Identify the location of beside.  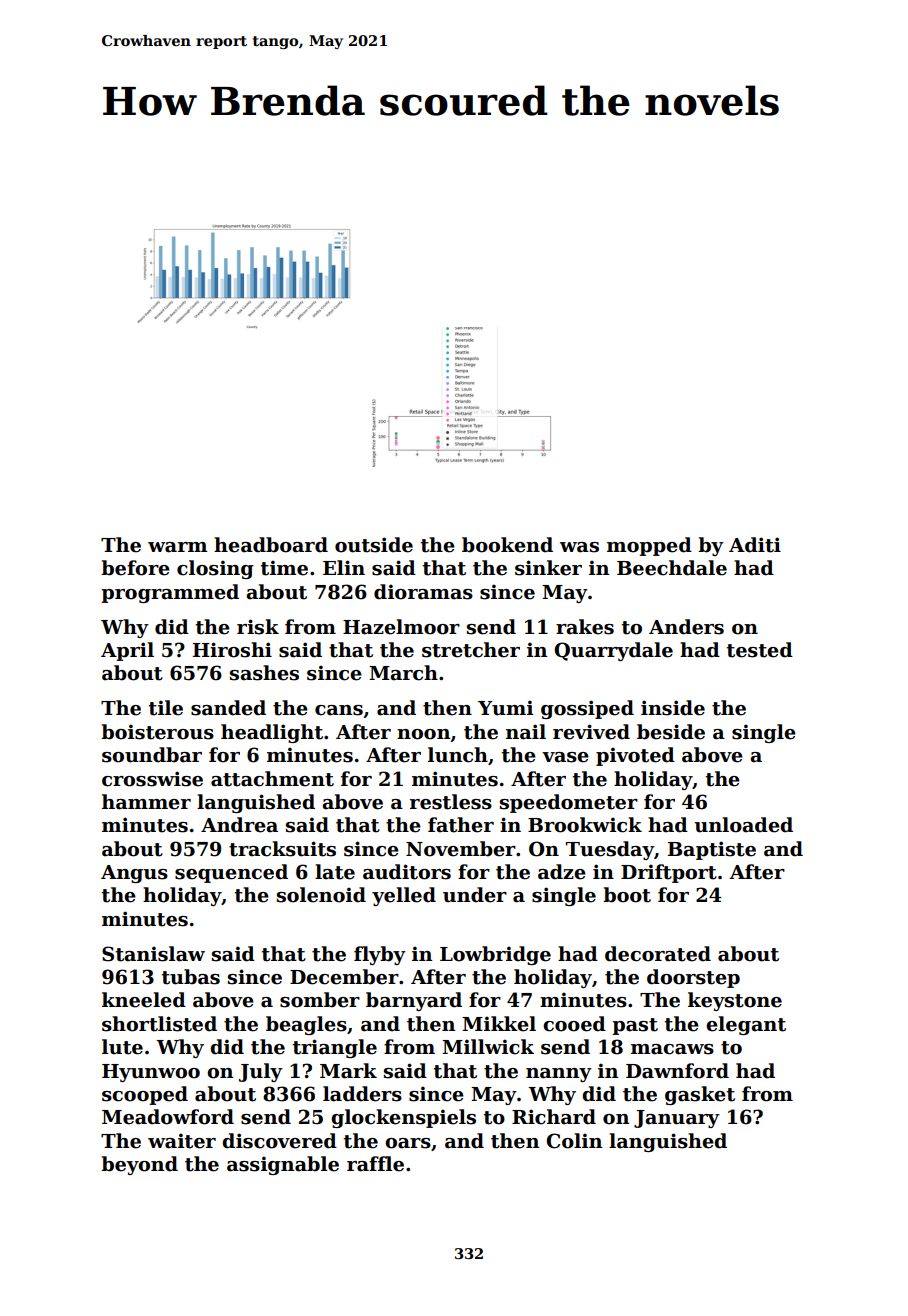
(671, 732).
